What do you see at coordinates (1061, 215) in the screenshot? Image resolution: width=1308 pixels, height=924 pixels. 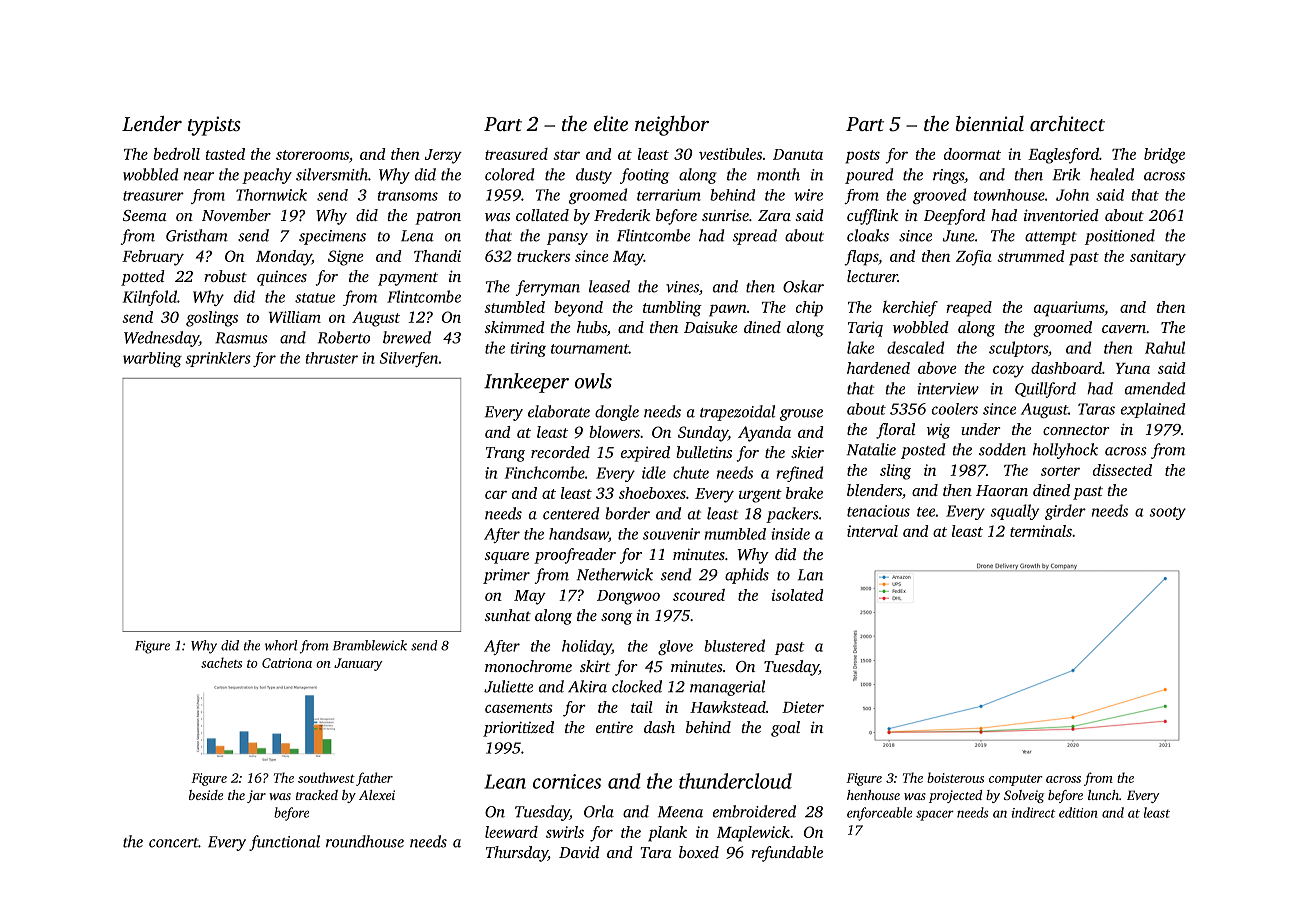 I see `inventoried` at bounding box center [1061, 215].
